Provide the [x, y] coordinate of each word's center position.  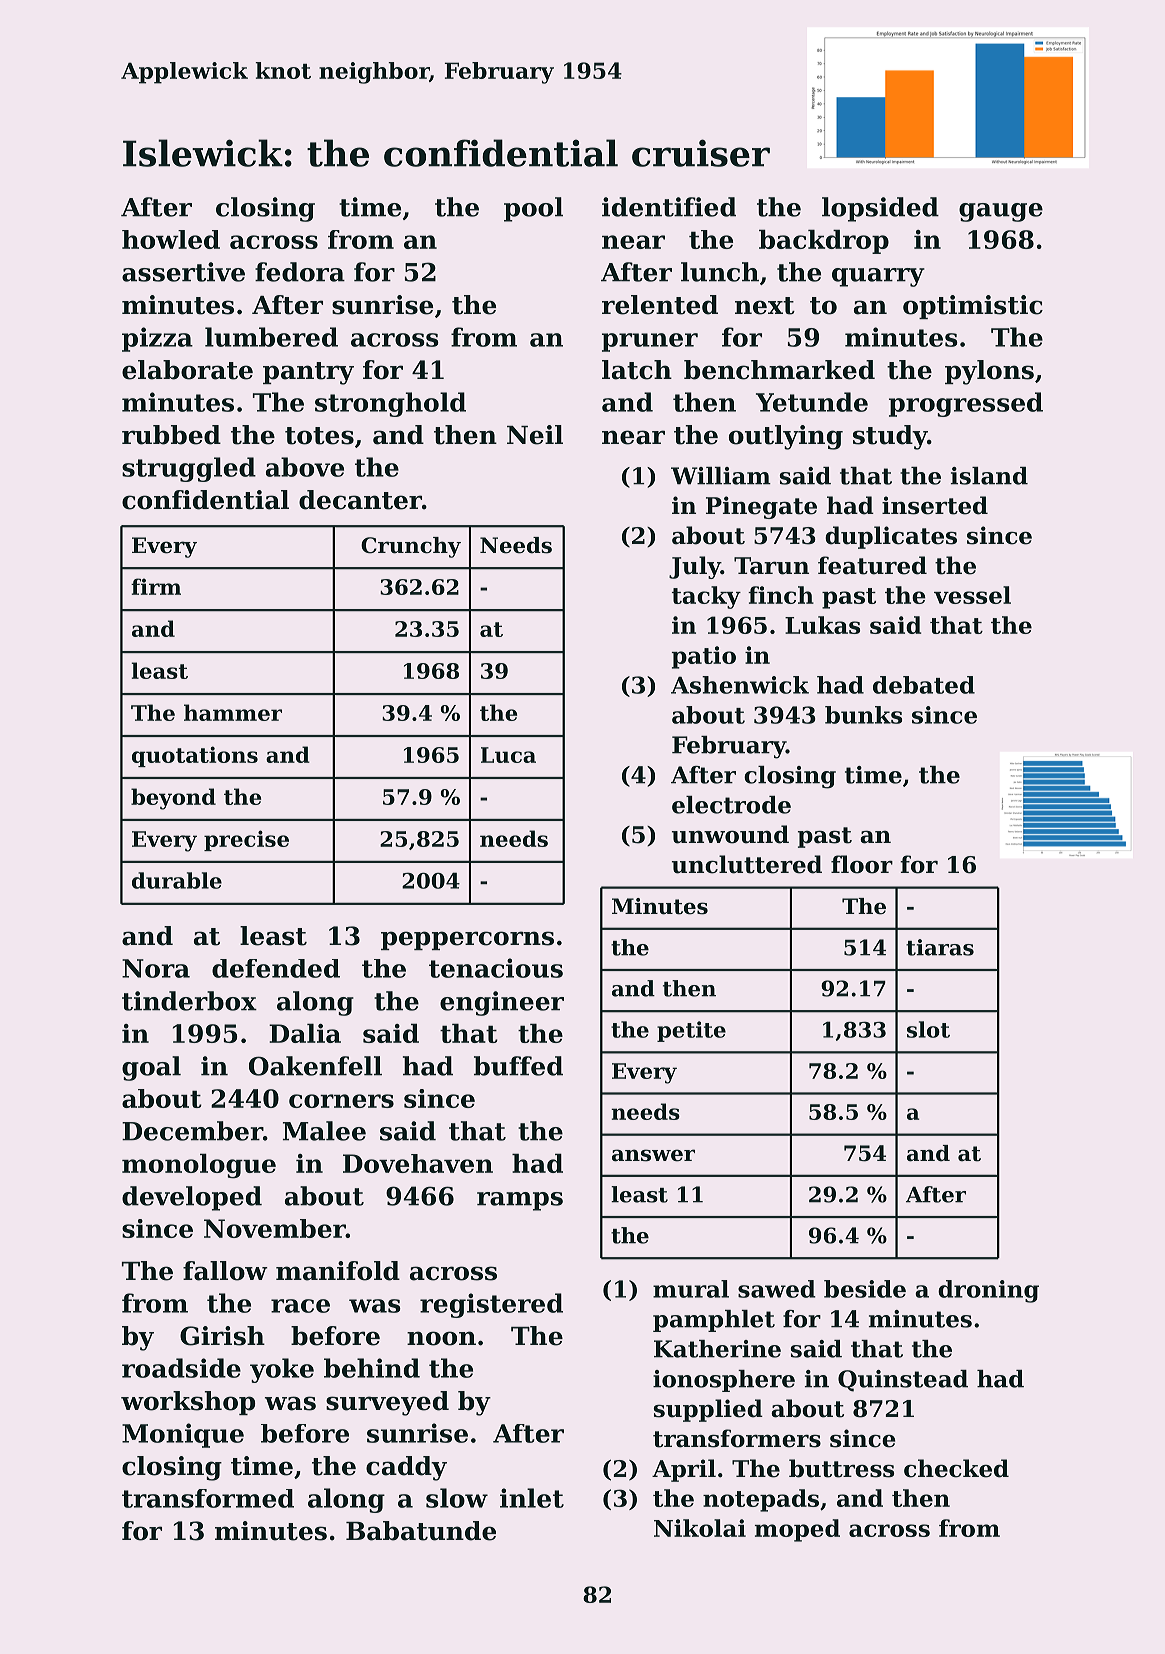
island [989, 476]
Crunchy [411, 547]
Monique [183, 1435]
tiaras [940, 947]
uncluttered [747, 864]
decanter [360, 500]
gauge [1001, 212]
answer [653, 1155]
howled [171, 239]
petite [691, 1031]
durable [177, 880]
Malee [324, 1131]
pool [533, 209]
